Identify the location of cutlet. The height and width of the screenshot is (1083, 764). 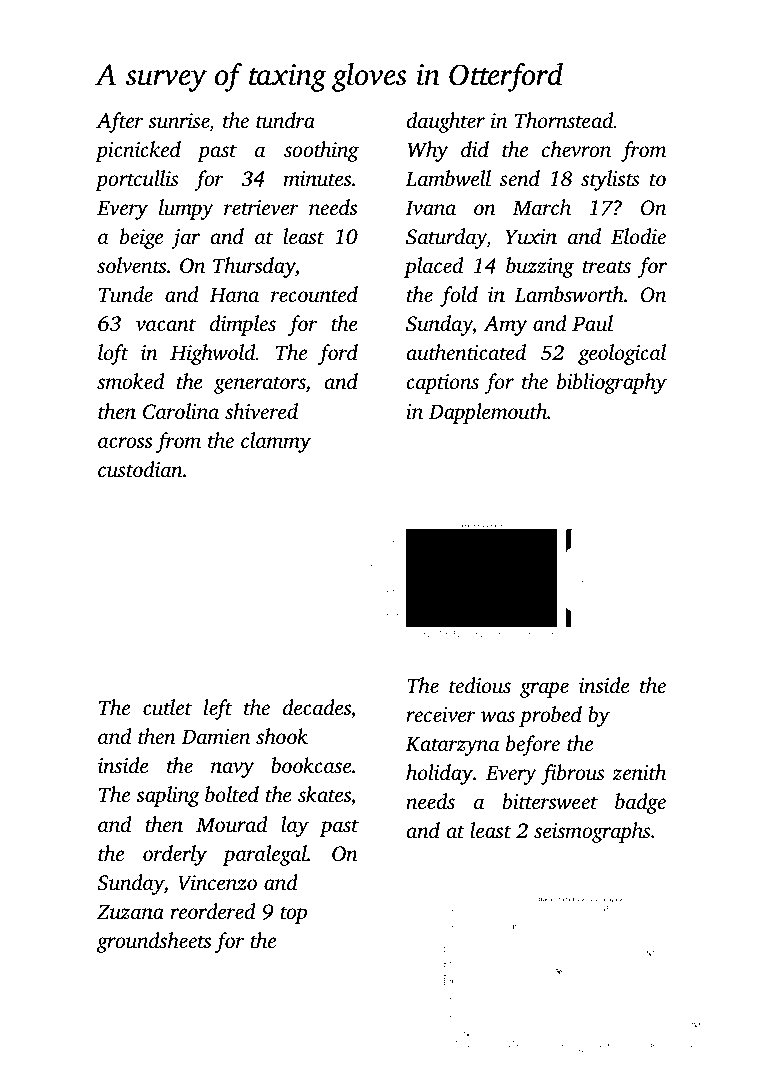
(167, 707).
